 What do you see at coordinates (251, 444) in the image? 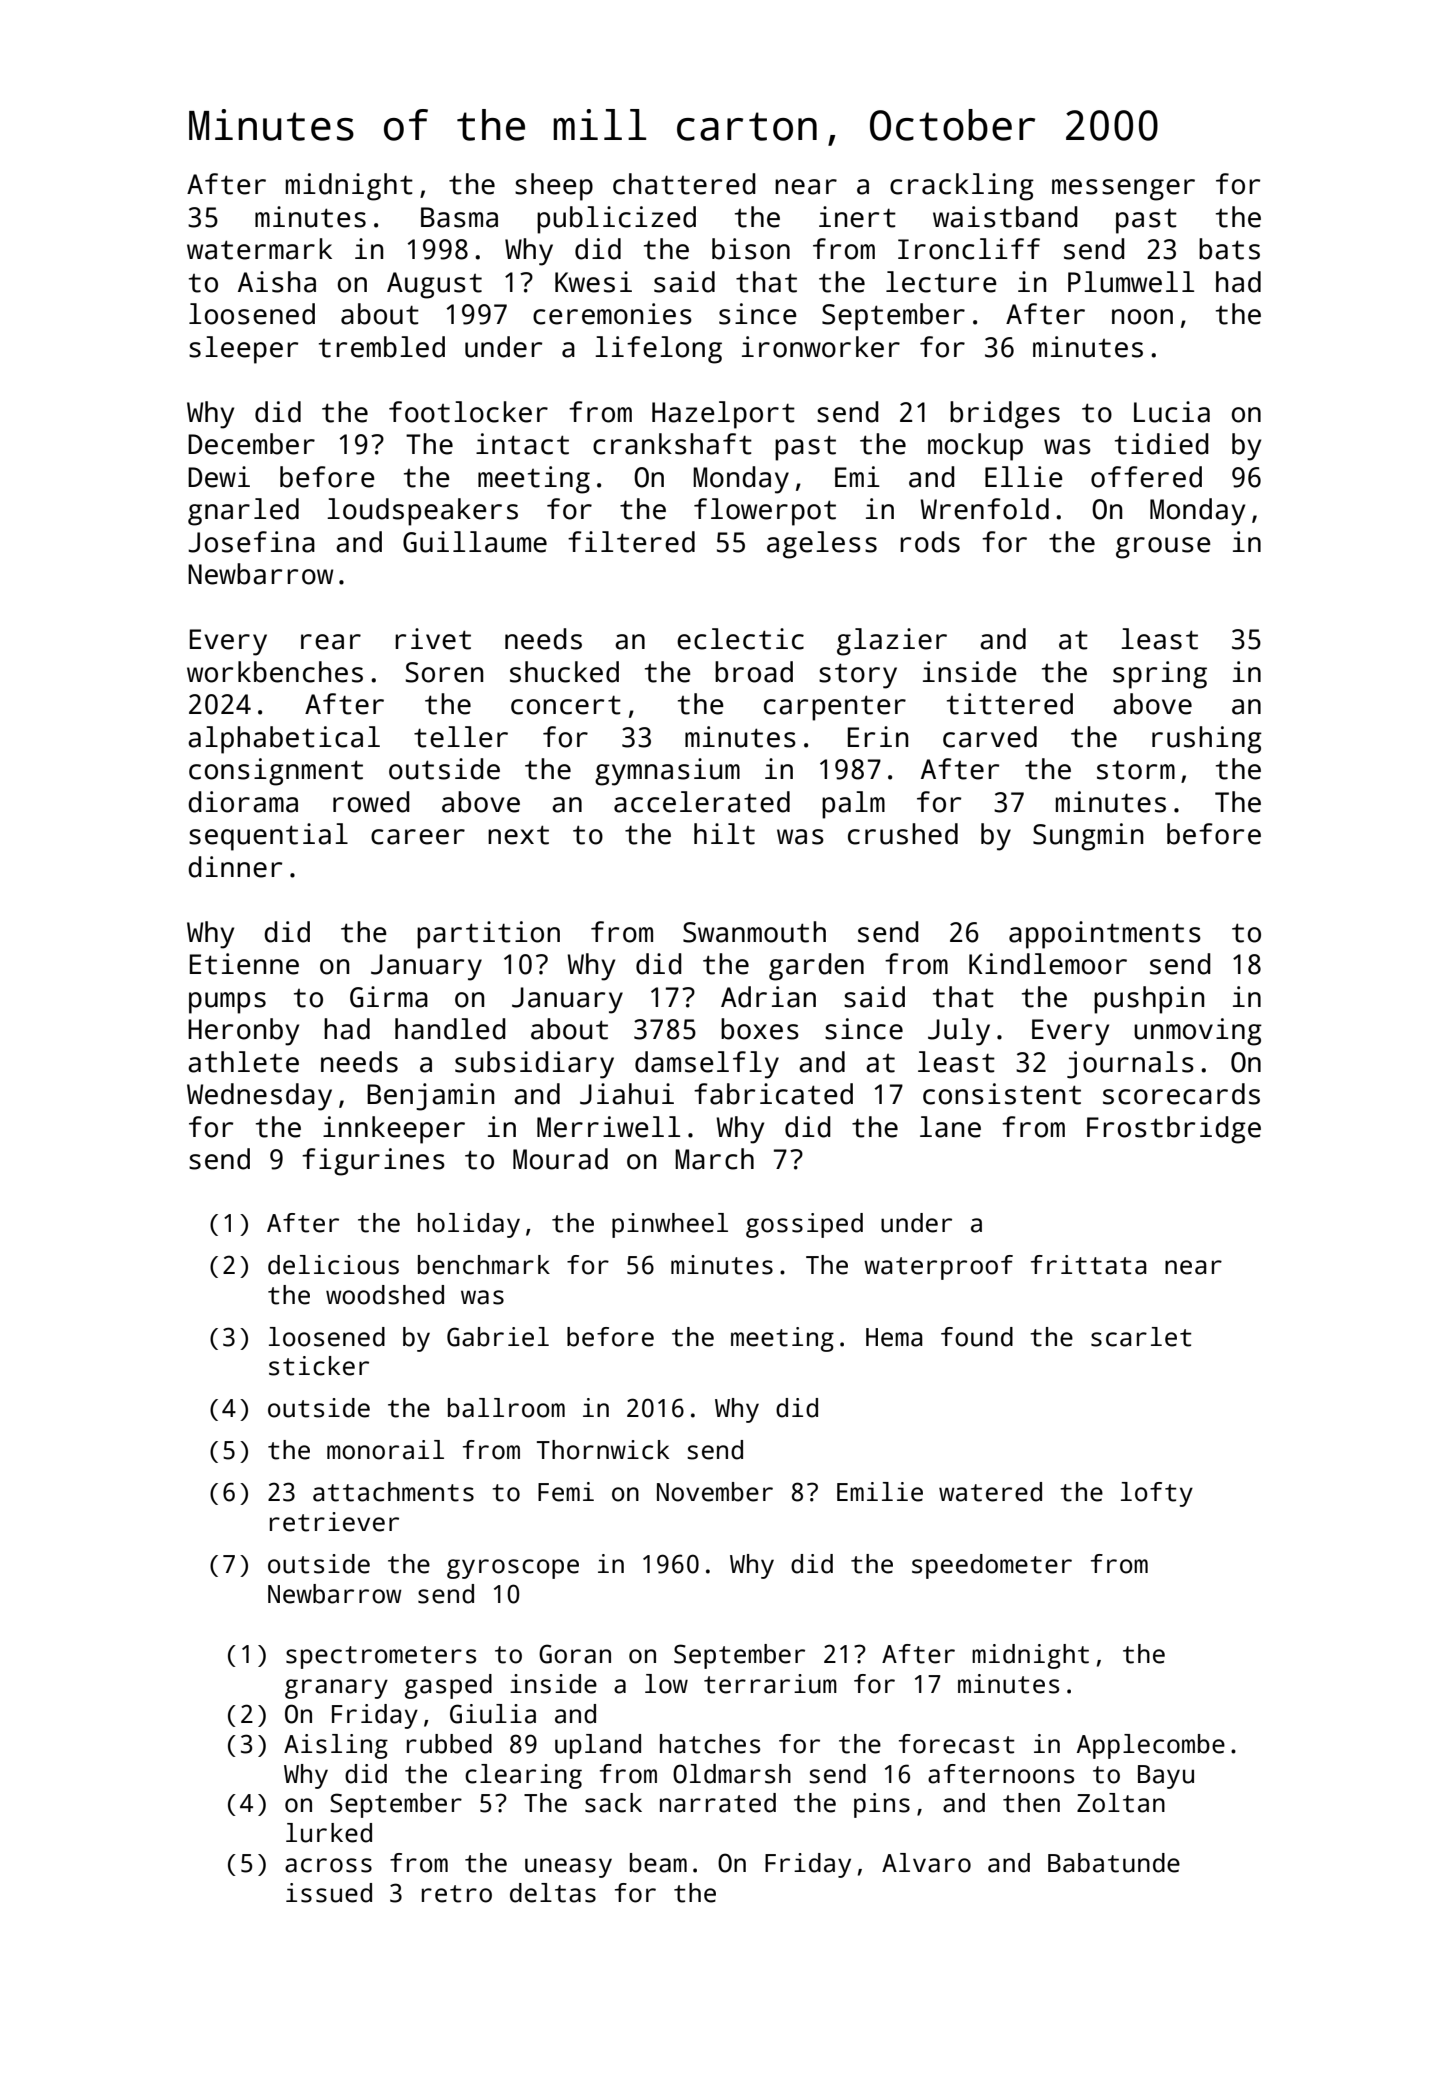
I see `December` at bounding box center [251, 444].
